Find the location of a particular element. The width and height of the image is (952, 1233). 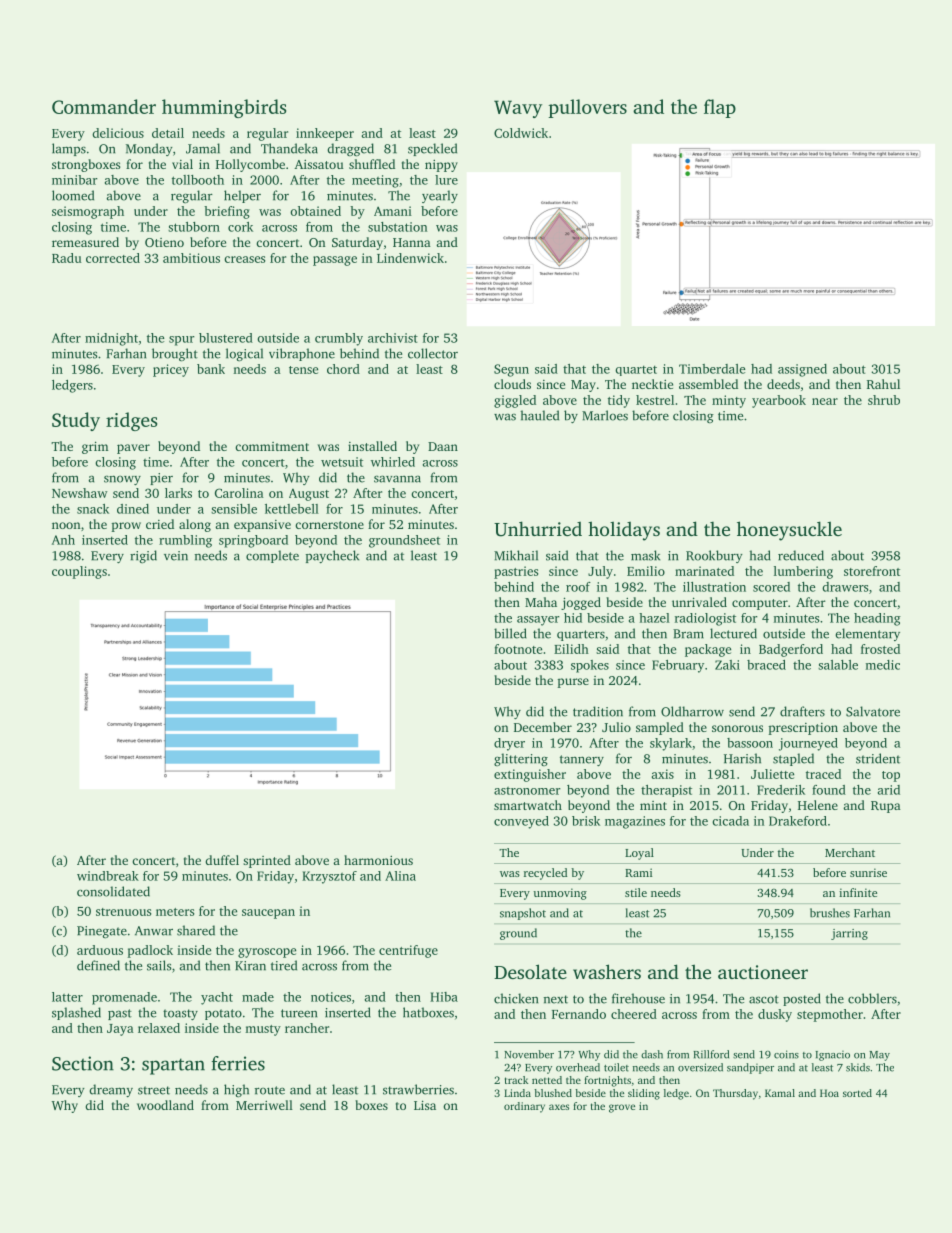

dreamy is located at coordinates (111, 1090).
